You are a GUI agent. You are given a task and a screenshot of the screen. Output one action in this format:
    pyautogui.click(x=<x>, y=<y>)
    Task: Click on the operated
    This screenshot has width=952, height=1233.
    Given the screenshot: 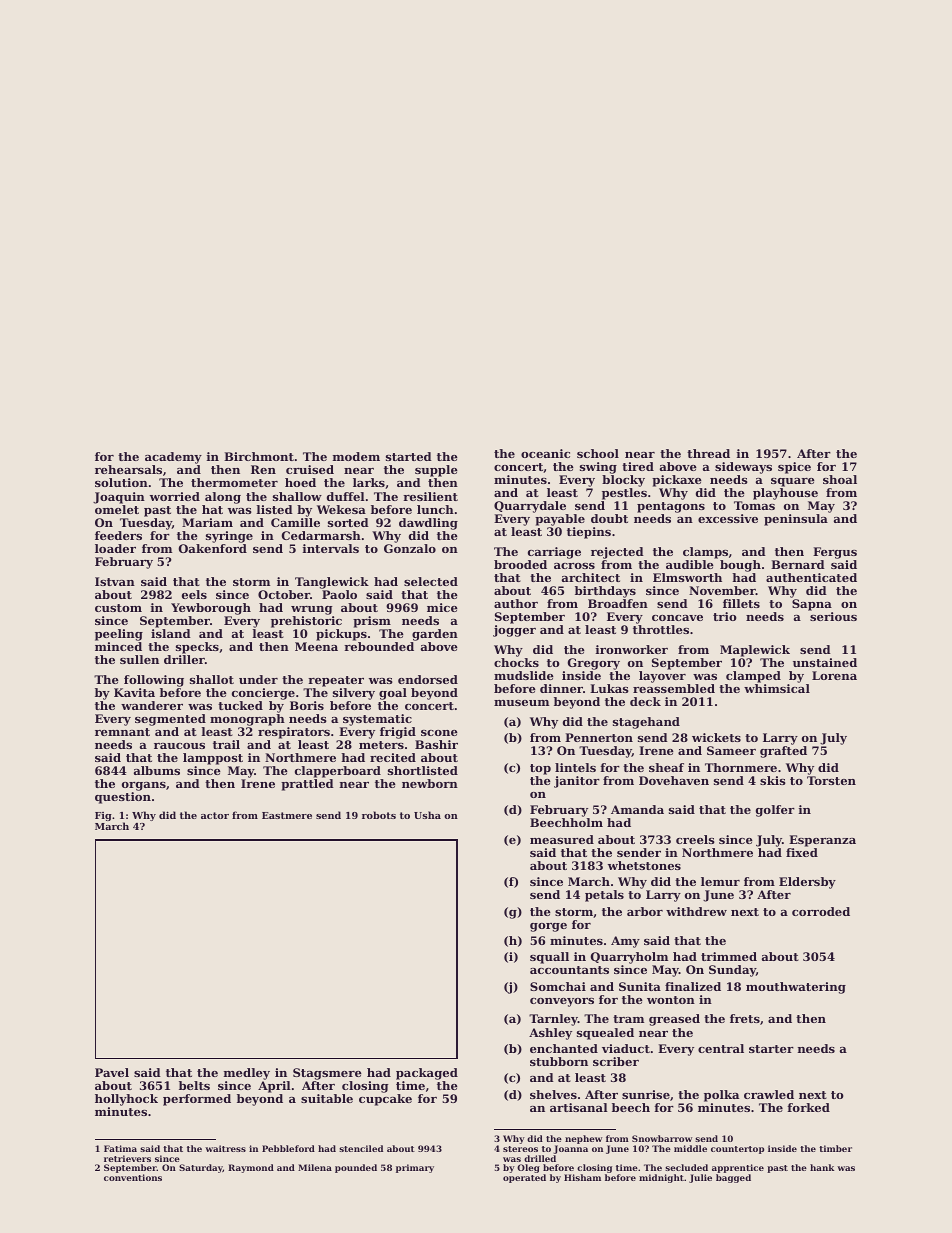 What is the action you would take?
    pyautogui.click(x=524, y=1178)
